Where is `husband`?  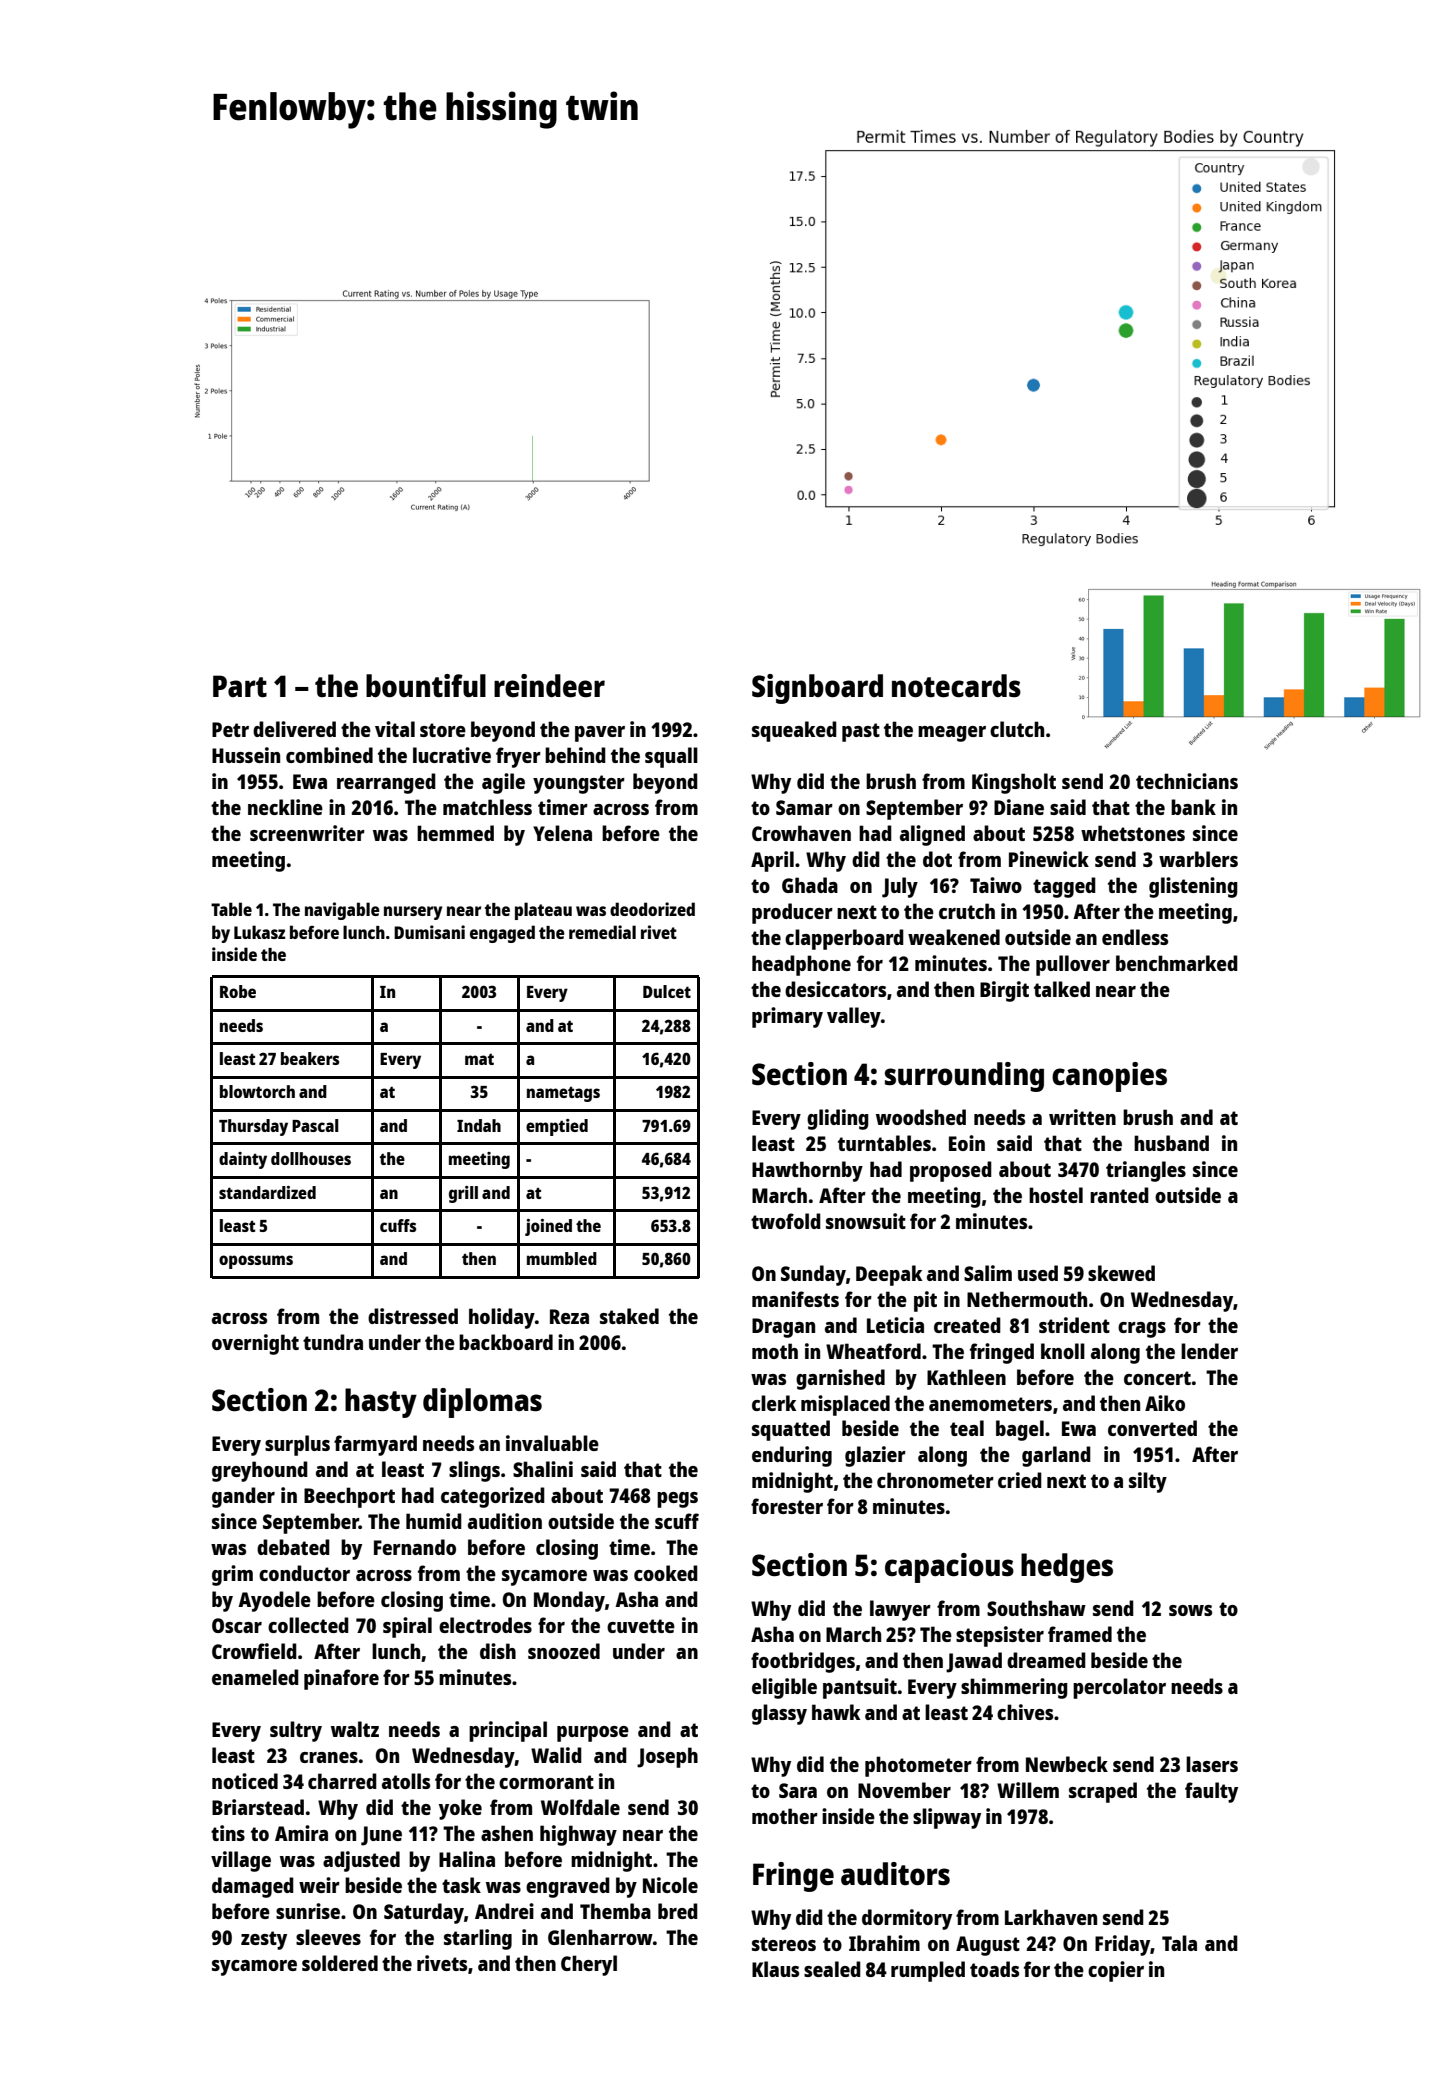
husband is located at coordinates (1171, 1143).
